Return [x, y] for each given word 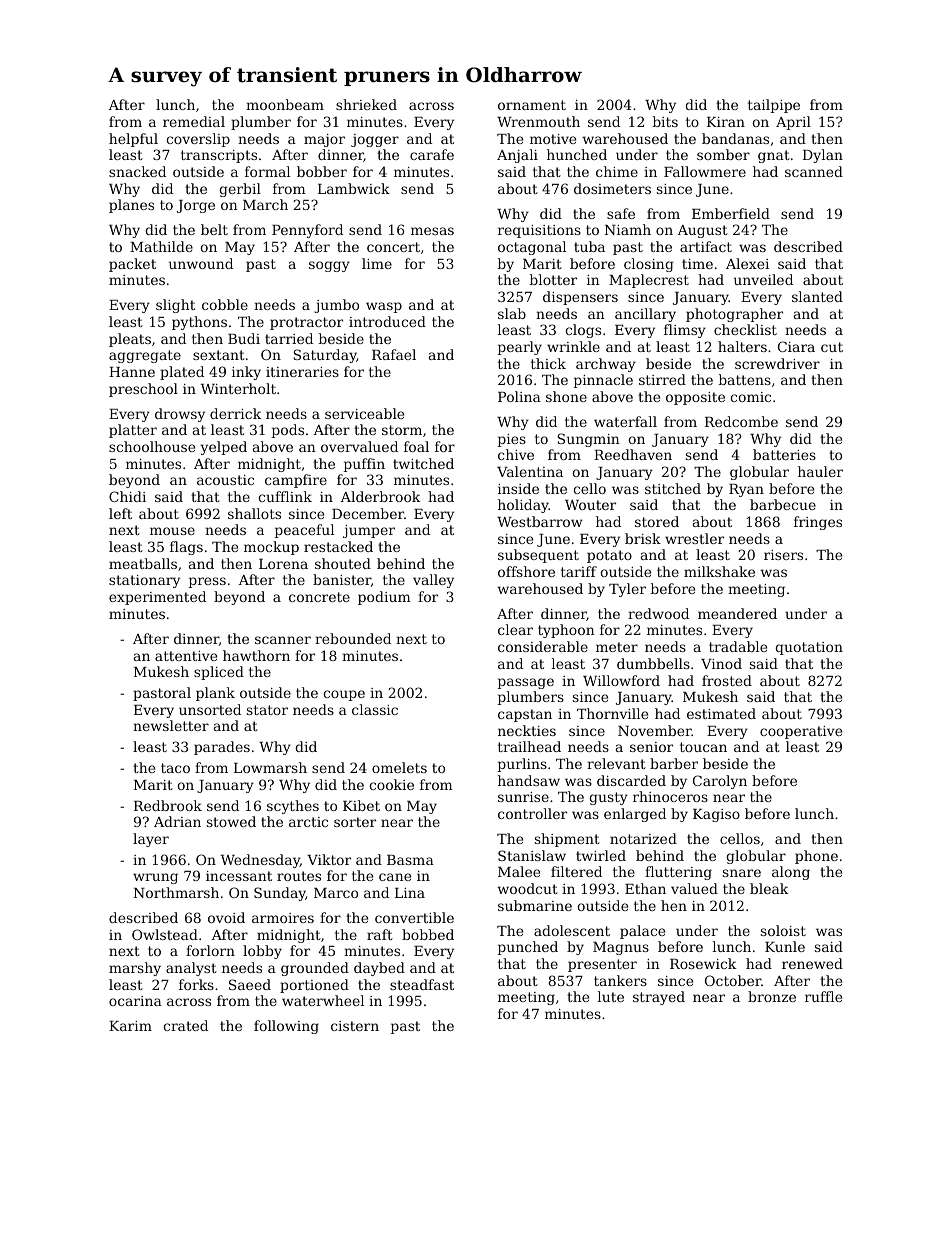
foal [416, 446]
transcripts [219, 156]
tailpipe [774, 106]
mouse [172, 531]
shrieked [366, 104]
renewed [812, 963]
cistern [355, 1026]
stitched [673, 488]
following [286, 1027]
